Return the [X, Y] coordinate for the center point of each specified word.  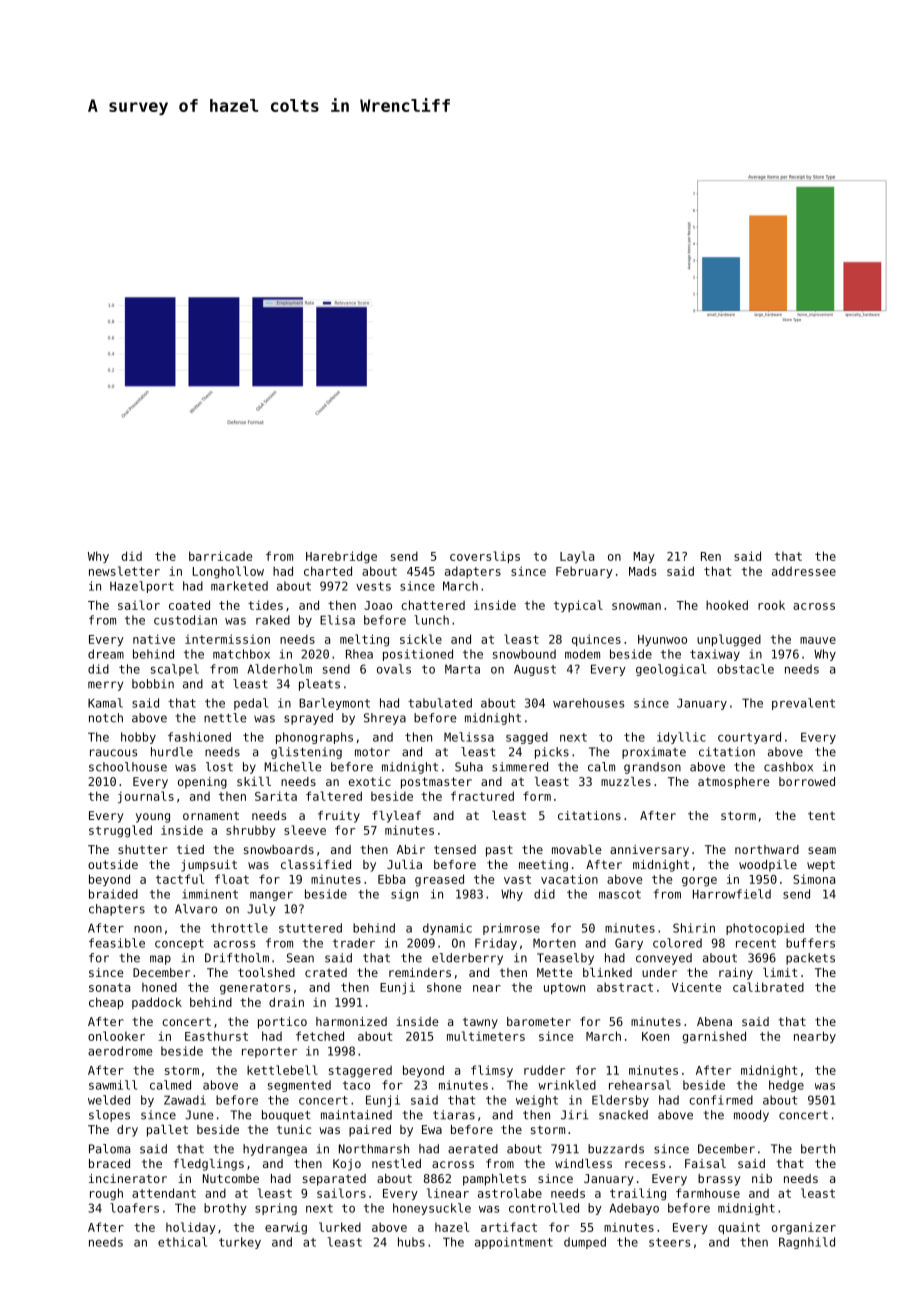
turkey [240, 1243]
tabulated [440, 703]
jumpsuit [209, 866]
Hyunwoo [662, 640]
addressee [804, 571]
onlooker [116, 1036]
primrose [511, 929]
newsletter [124, 571]
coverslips [485, 557]
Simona [814, 879]
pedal [251, 704]
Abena [714, 1021]
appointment [514, 1243]
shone [444, 987]
